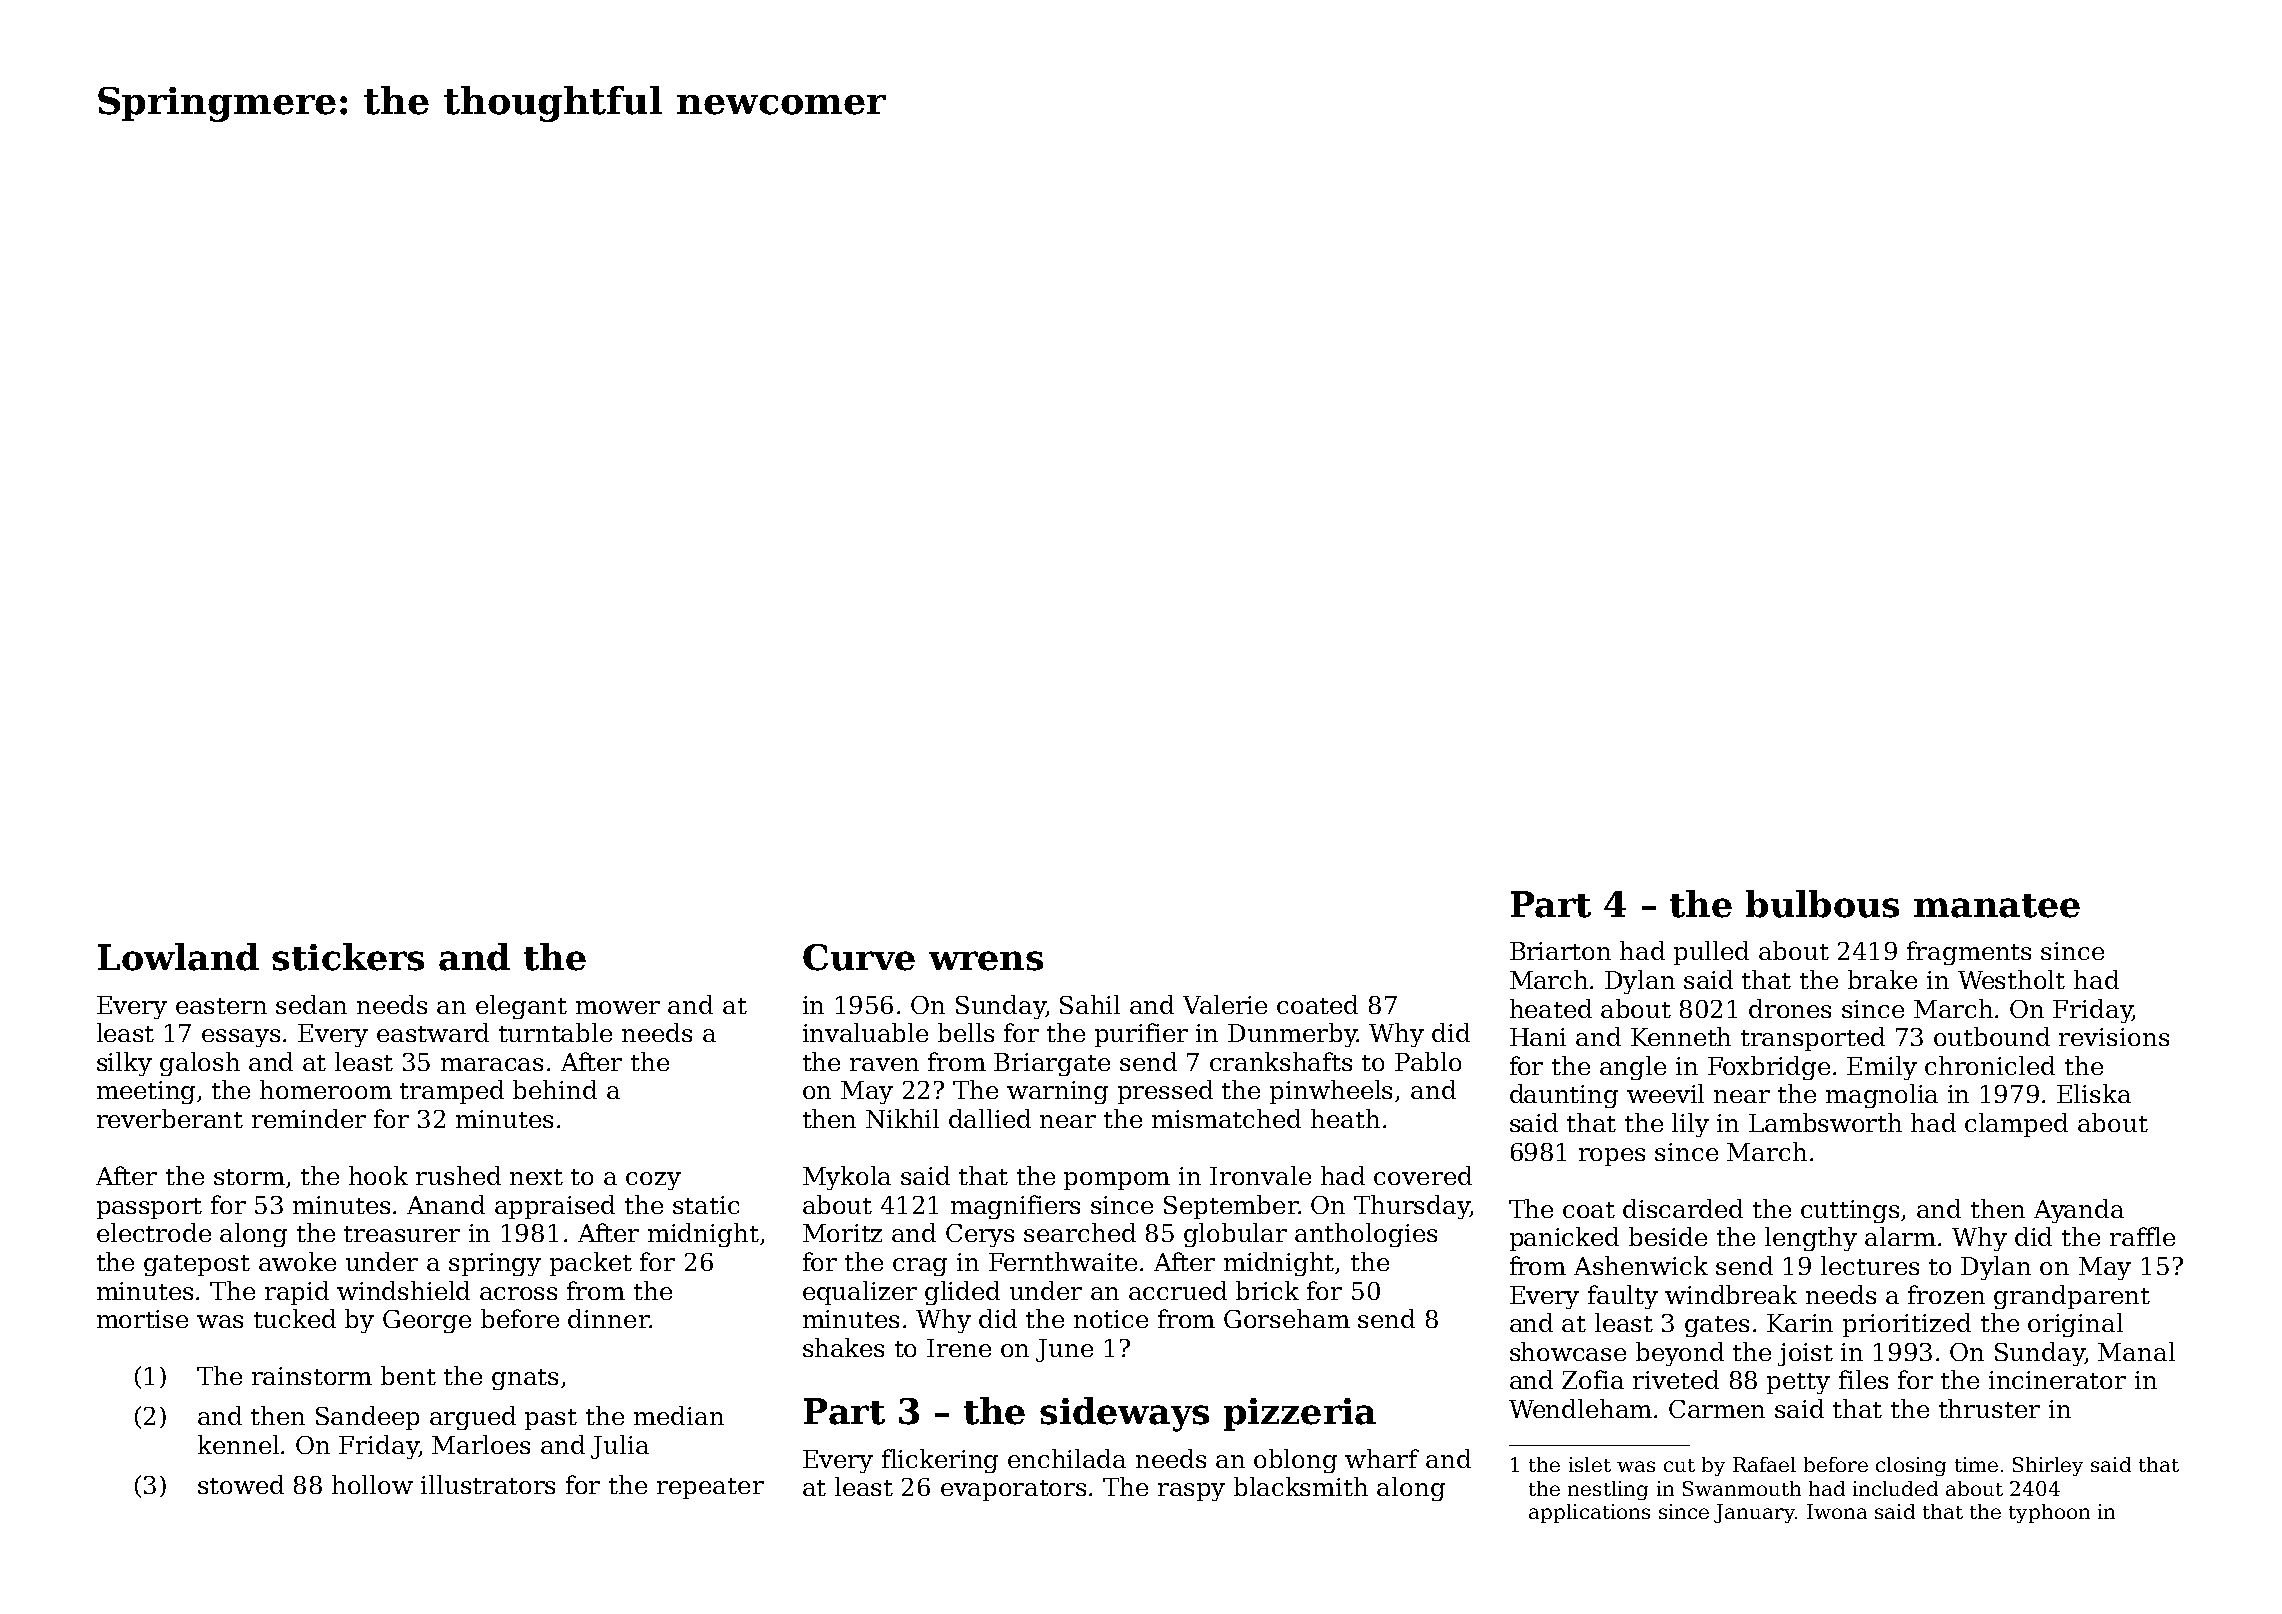 The height and width of the page is (1614, 2282). What do you see at coordinates (1612, 1157) in the page?
I see `ropes` at bounding box center [1612, 1157].
